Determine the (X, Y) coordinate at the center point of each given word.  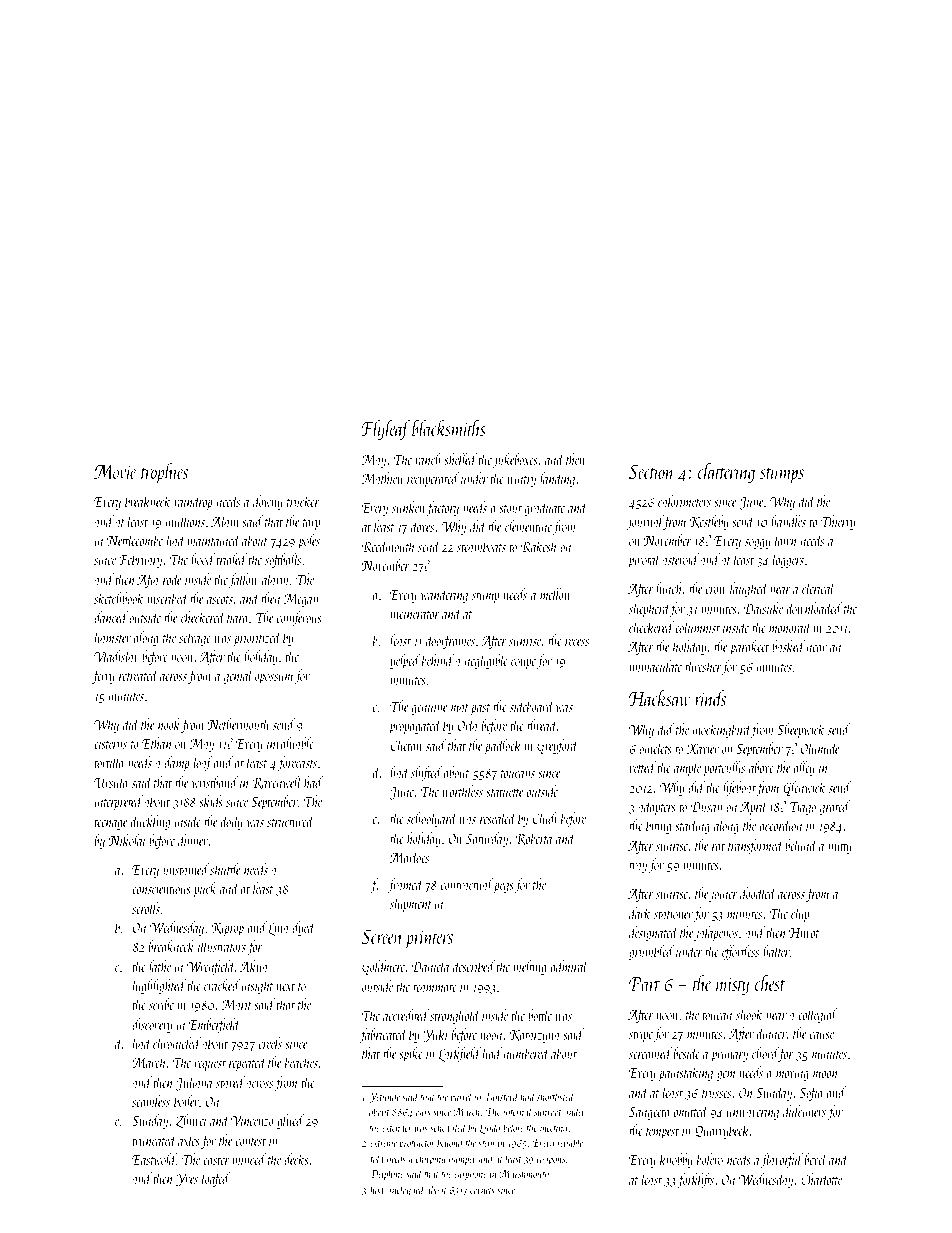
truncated (154, 1140)
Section (652, 471)
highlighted (159, 986)
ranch (428, 459)
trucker (303, 501)
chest (770, 983)
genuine (429, 708)
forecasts (297, 763)
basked (788, 646)
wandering (444, 595)
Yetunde (384, 1097)
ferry (103, 676)
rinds (710, 698)
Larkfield (459, 1054)
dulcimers (804, 1111)
